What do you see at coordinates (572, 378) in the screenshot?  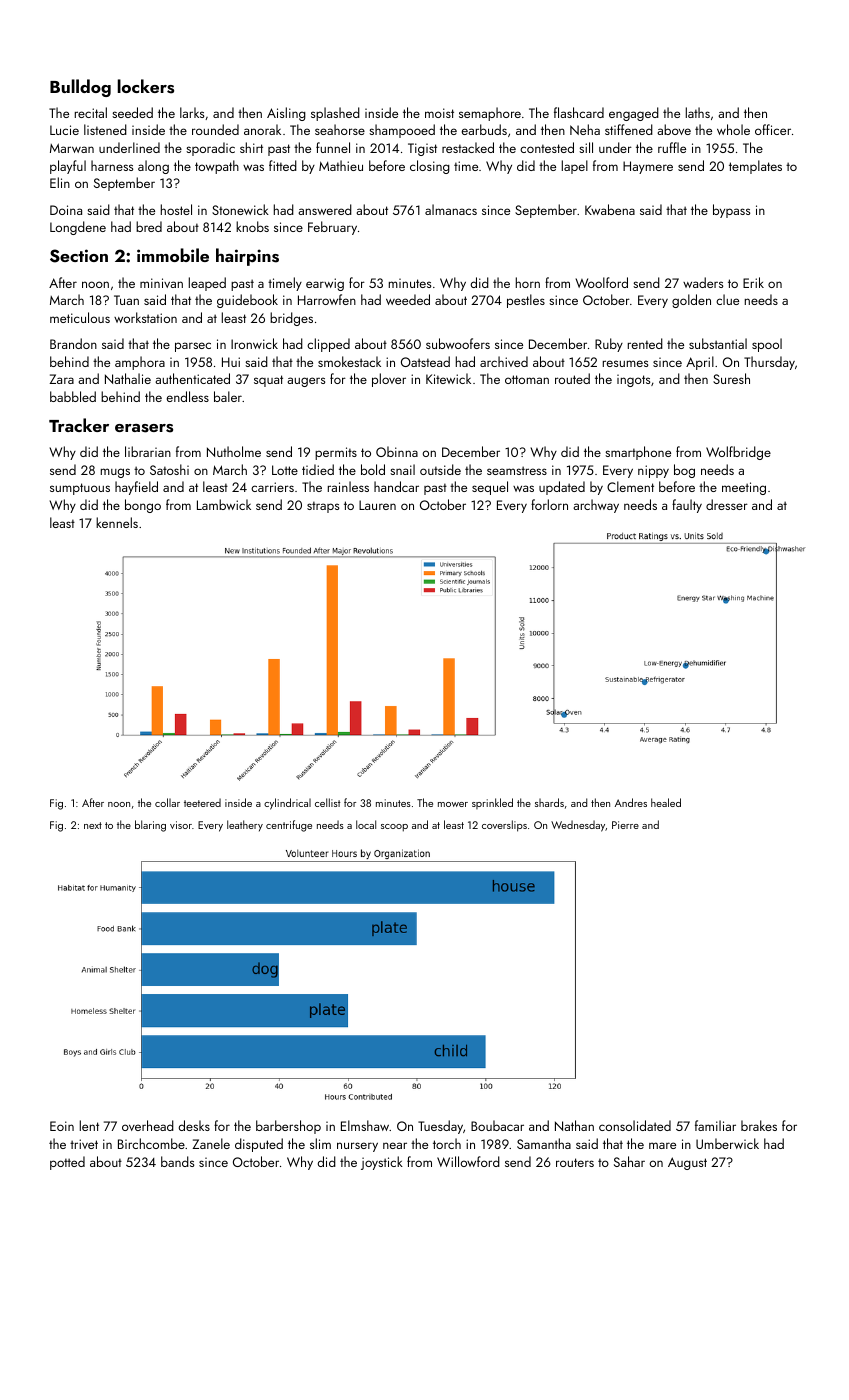 I see `routed` at bounding box center [572, 378].
